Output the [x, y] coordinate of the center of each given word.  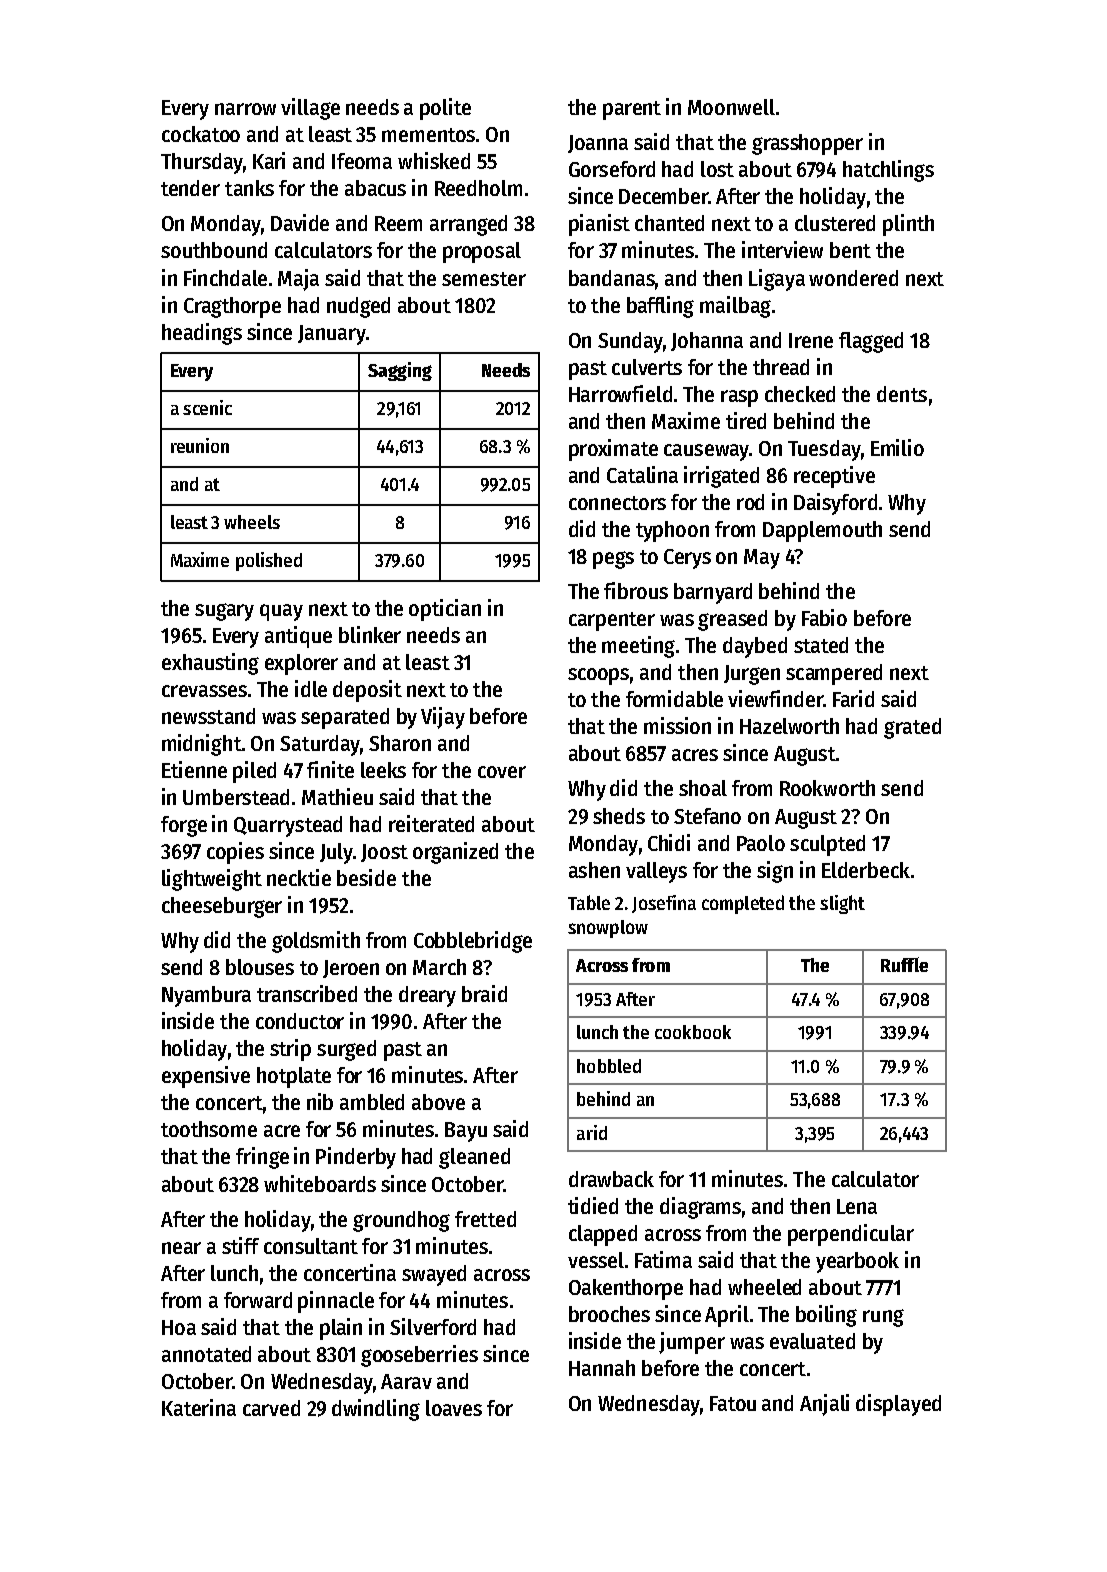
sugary [224, 612]
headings [202, 334]
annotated [206, 1354]
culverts [647, 367]
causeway [706, 452]
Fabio [824, 617]
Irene [811, 340]
